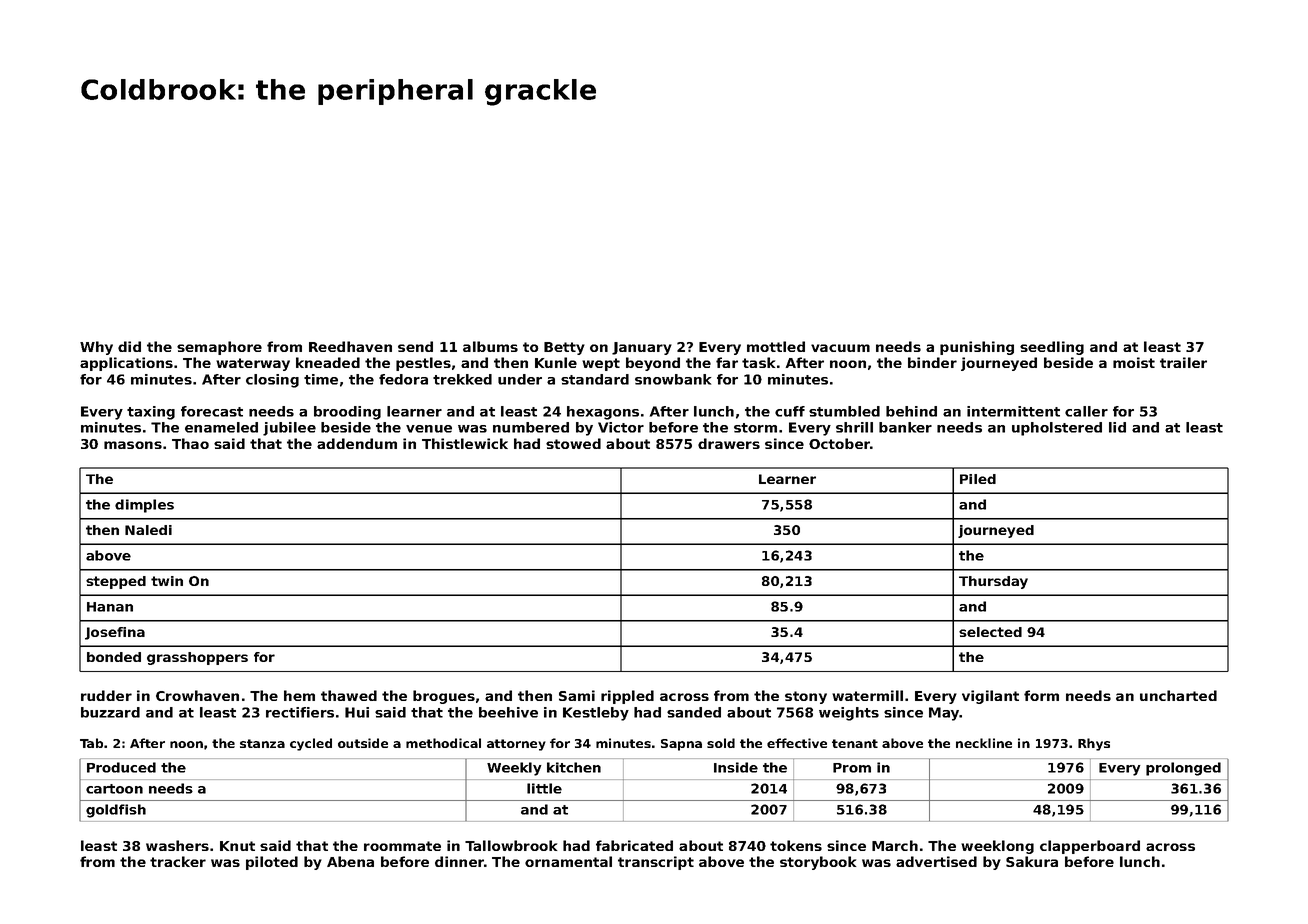 Image resolution: width=1308 pixels, height=924 pixels. I want to click on behind, so click(911, 411).
